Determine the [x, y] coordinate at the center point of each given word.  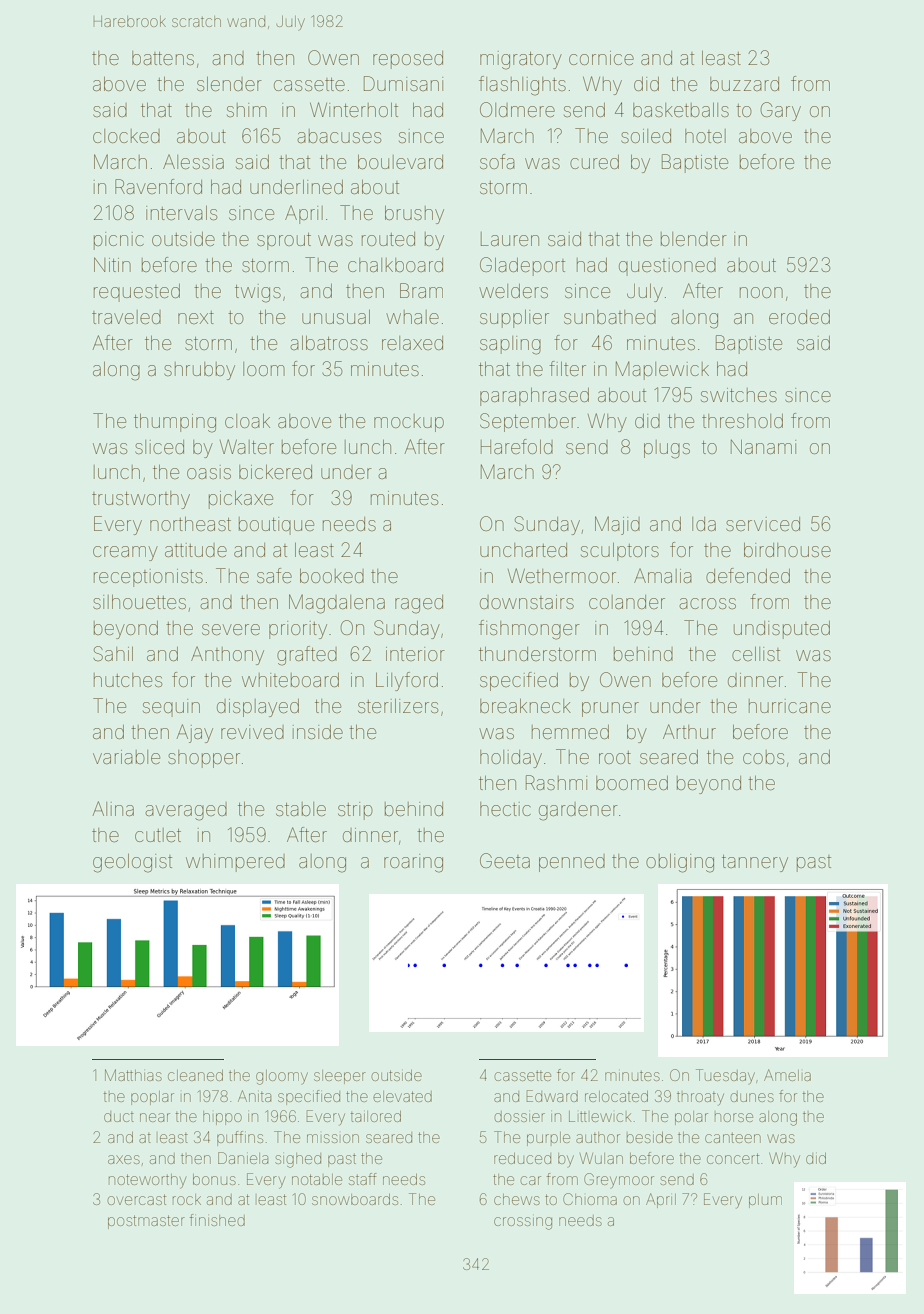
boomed [632, 783]
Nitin [112, 264]
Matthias [133, 1075]
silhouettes [139, 602]
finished [217, 1220]
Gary [780, 111]
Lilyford [407, 681]
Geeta [505, 860]
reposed [408, 60]
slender [229, 84]
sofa [497, 161]
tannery [755, 863]
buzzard [744, 84]
